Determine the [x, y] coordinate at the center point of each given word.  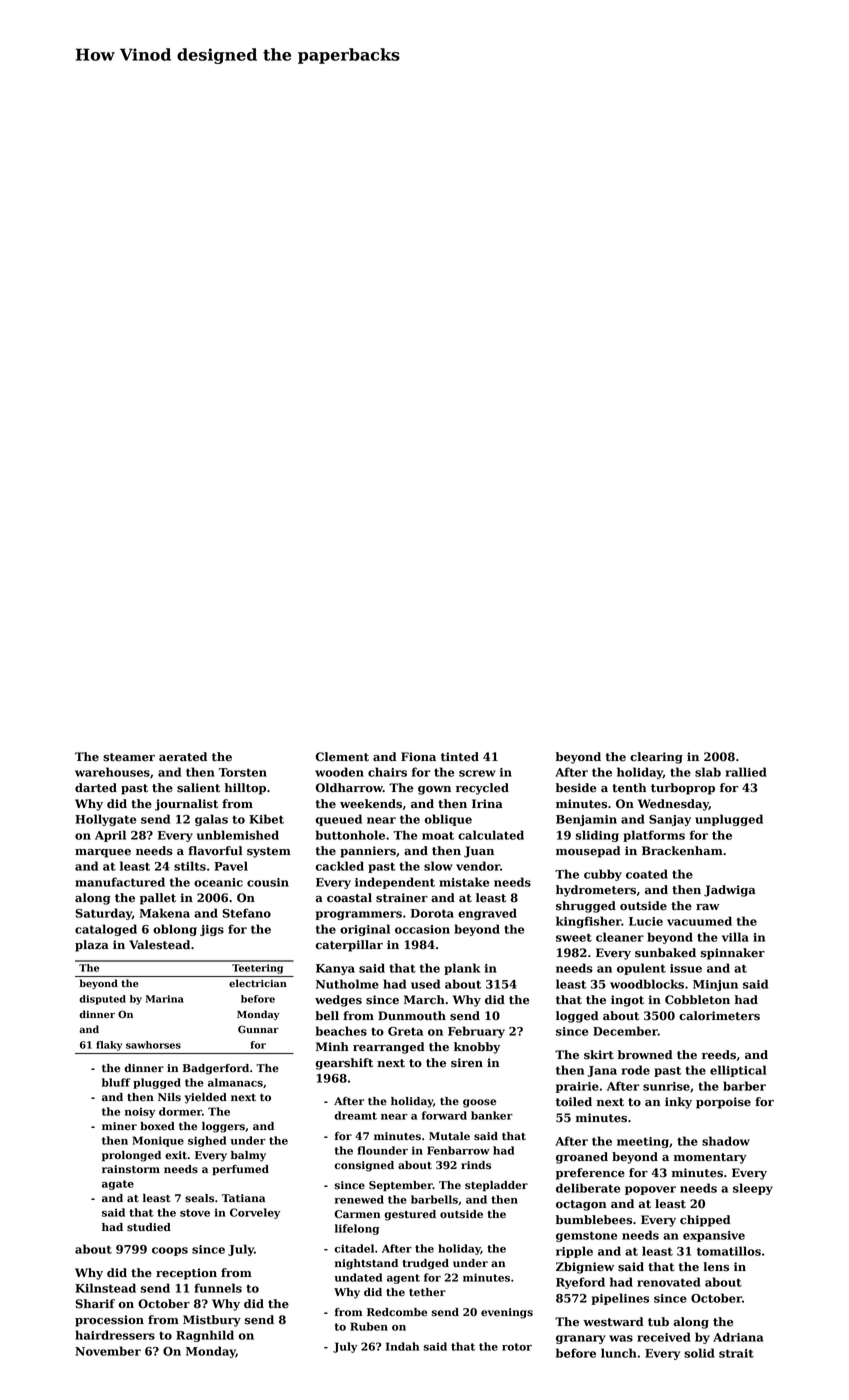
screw [477, 773]
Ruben [369, 1326]
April [110, 836]
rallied [746, 772]
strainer [402, 898]
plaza [92, 946]
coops [170, 1251]
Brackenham [682, 851]
